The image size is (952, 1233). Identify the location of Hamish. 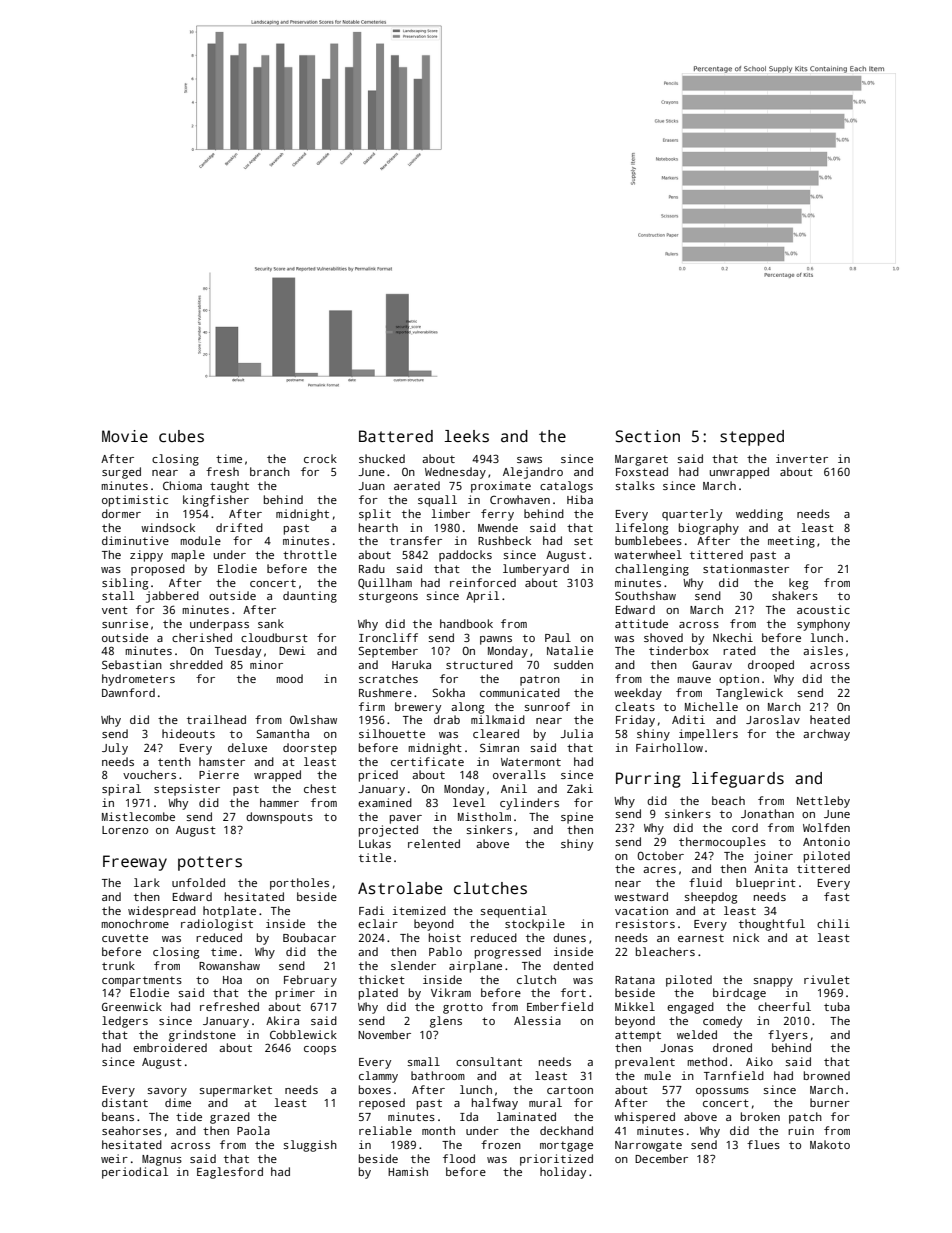
(408, 1171).
